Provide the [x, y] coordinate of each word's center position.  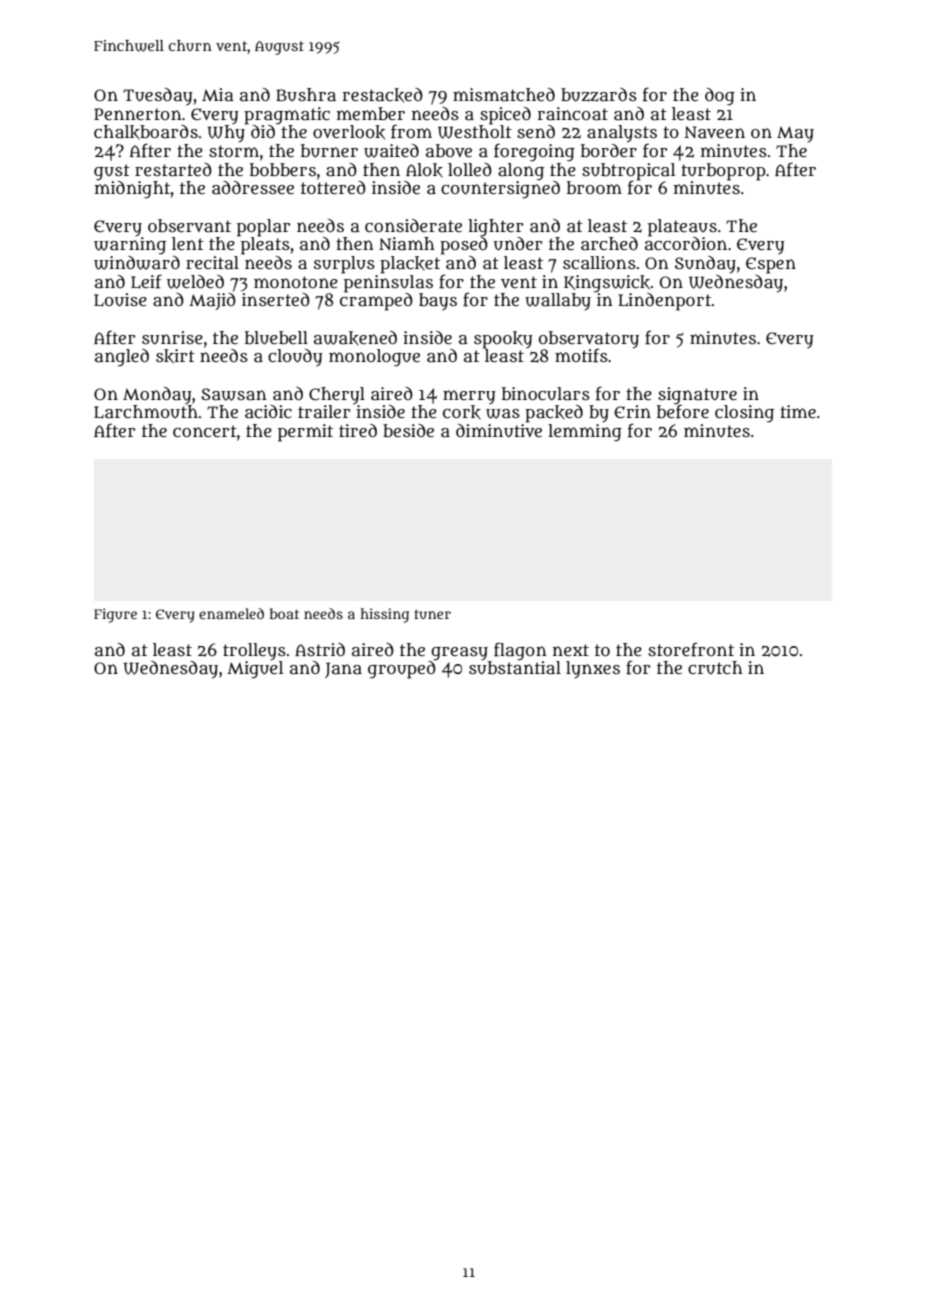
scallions [599, 263]
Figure [115, 615]
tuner [432, 614]
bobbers [283, 169]
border [609, 150]
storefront [691, 649]
